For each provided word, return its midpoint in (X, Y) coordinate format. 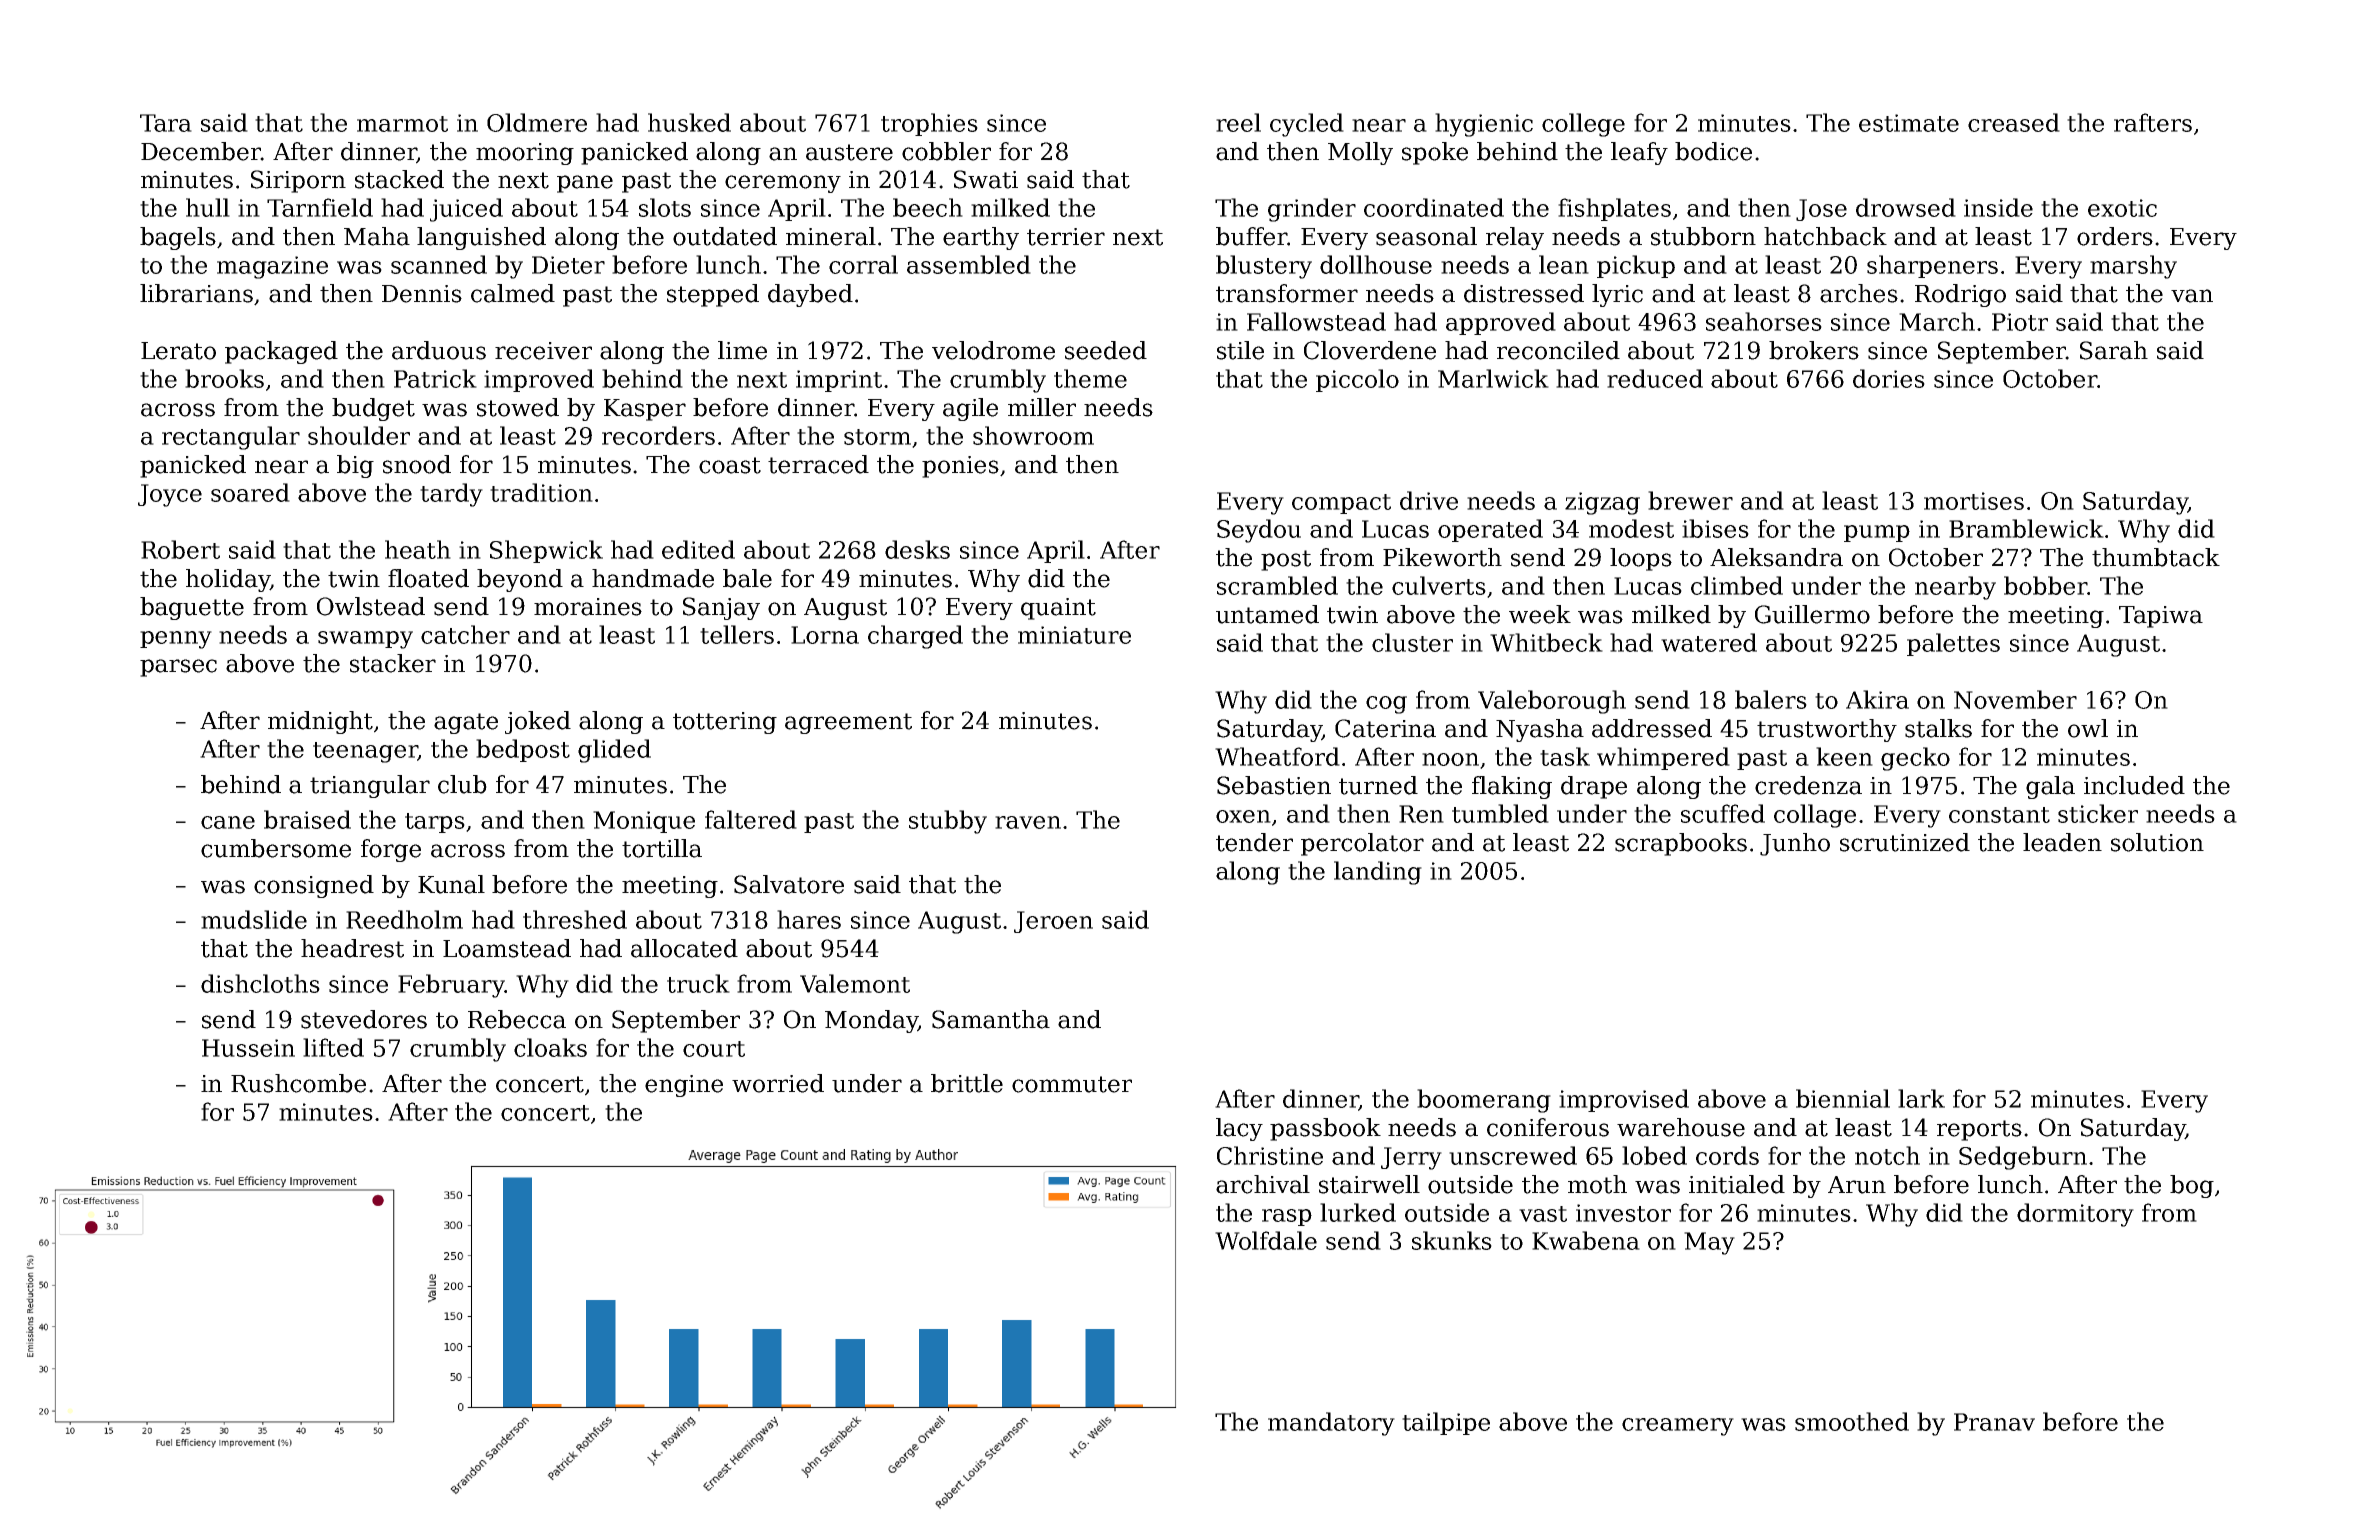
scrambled (1277, 585)
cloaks (550, 1047)
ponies (960, 467)
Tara (166, 123)
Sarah (2114, 350)
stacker (393, 663)
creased (2014, 122)
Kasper (645, 410)
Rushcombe (298, 1083)
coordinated (1434, 207)
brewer (1690, 500)
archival (1263, 1184)
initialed (1737, 1184)
